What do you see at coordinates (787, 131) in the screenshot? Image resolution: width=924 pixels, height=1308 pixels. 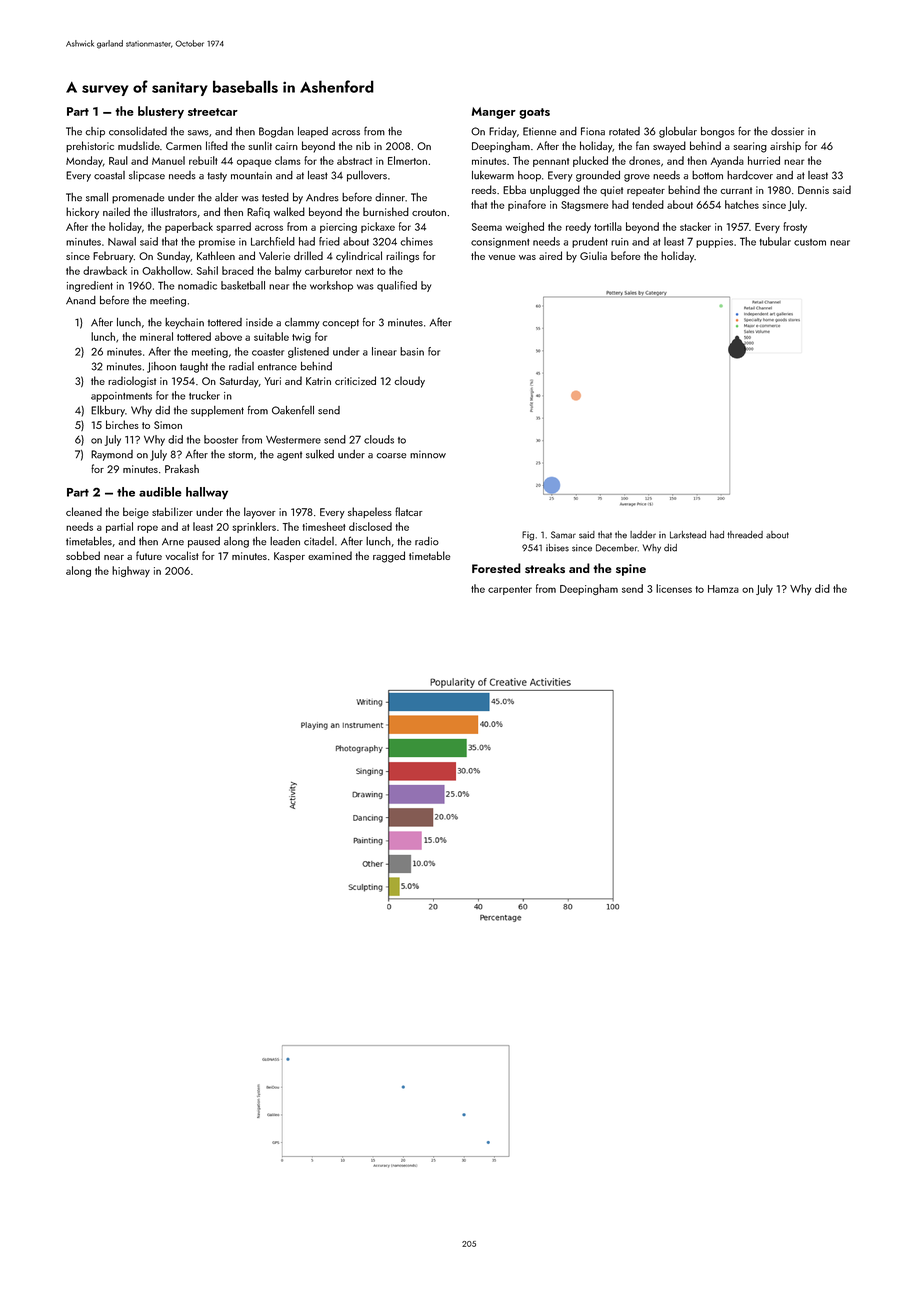 I see `dossier` at bounding box center [787, 131].
